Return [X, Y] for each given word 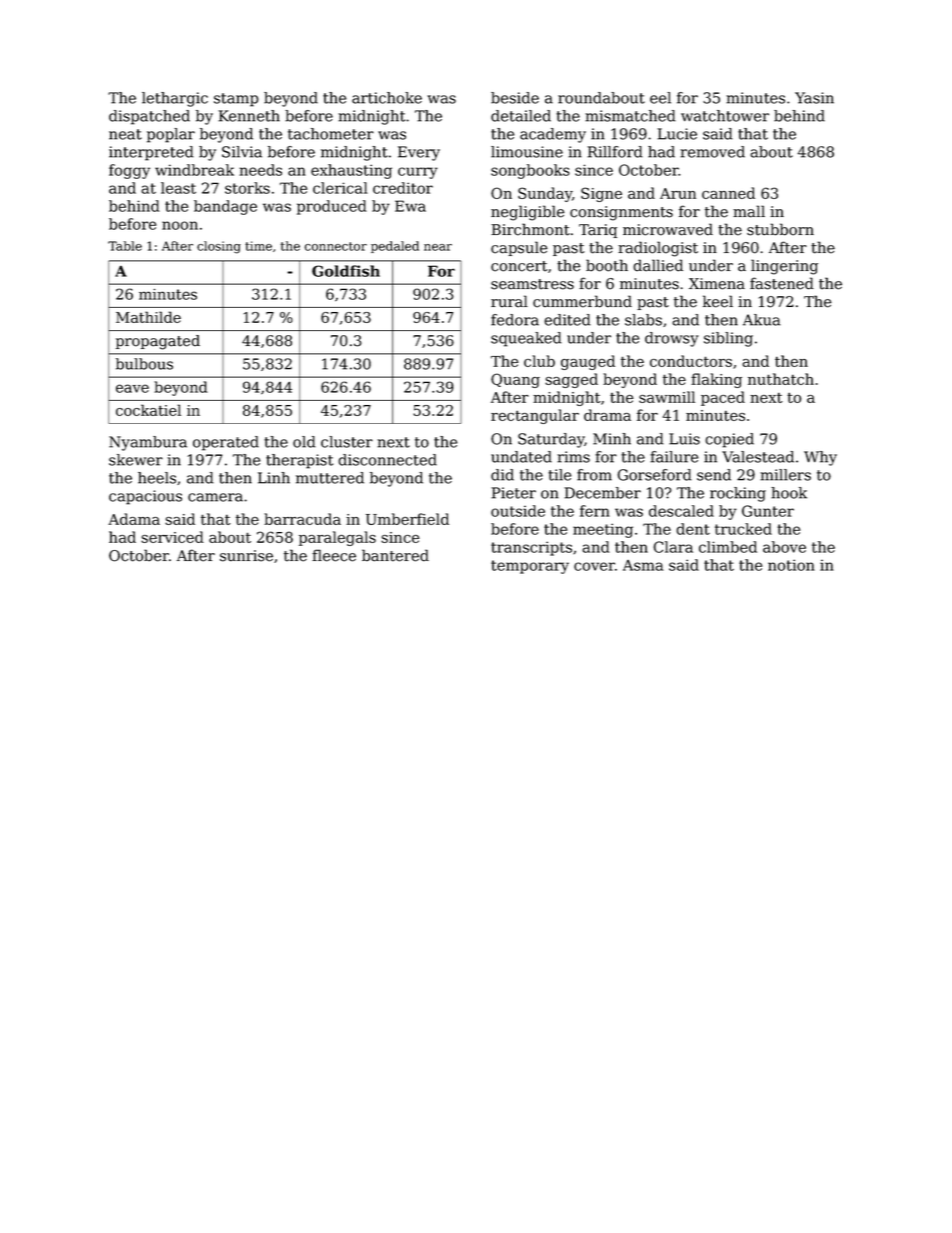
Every [419, 153]
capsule [519, 248]
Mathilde [148, 317]
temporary [530, 567]
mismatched [630, 116]
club [539, 361]
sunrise [246, 556]
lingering [784, 267]
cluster [347, 442]
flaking [716, 380]
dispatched [149, 117]
